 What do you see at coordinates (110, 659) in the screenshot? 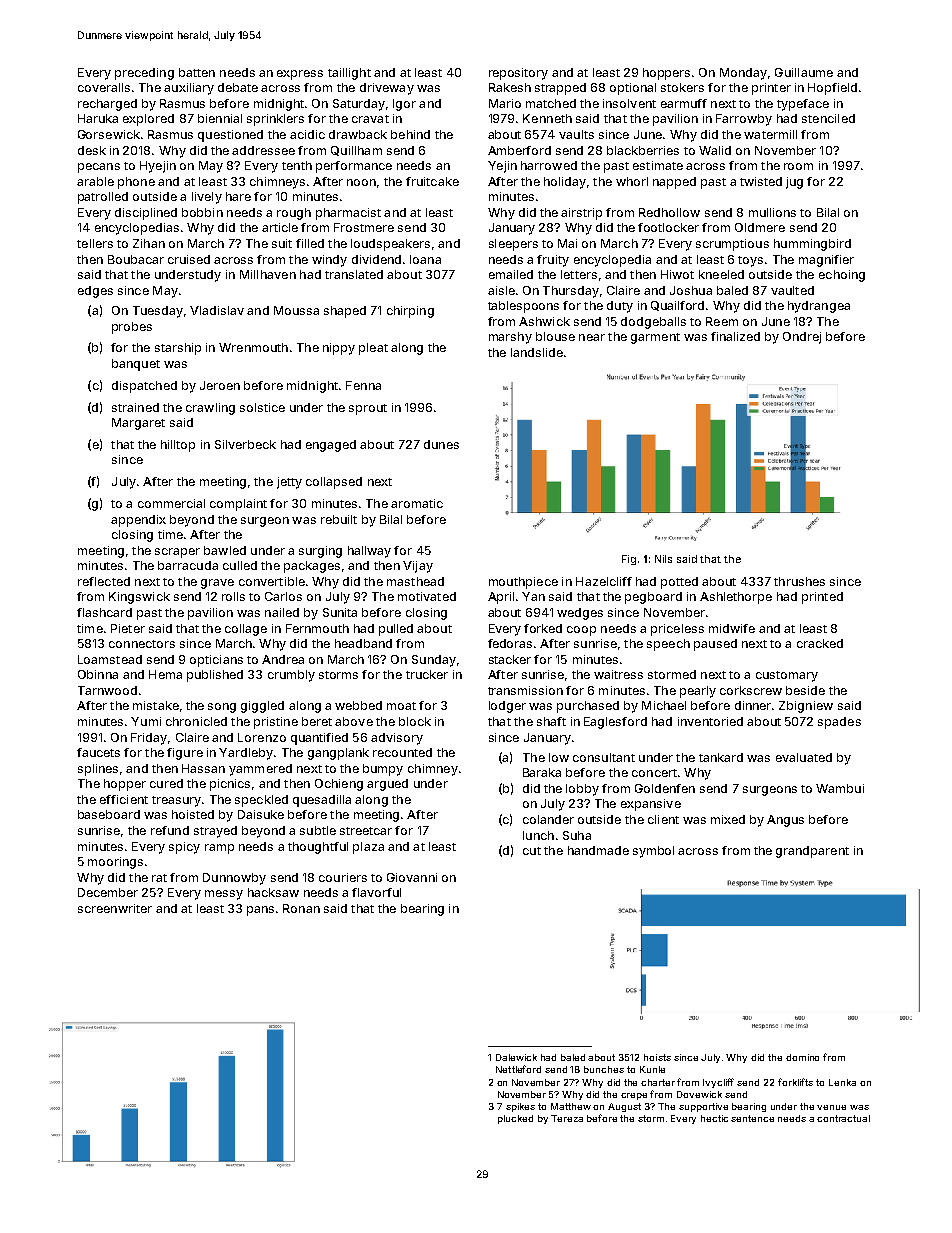
I see `Loamstead` at bounding box center [110, 659].
